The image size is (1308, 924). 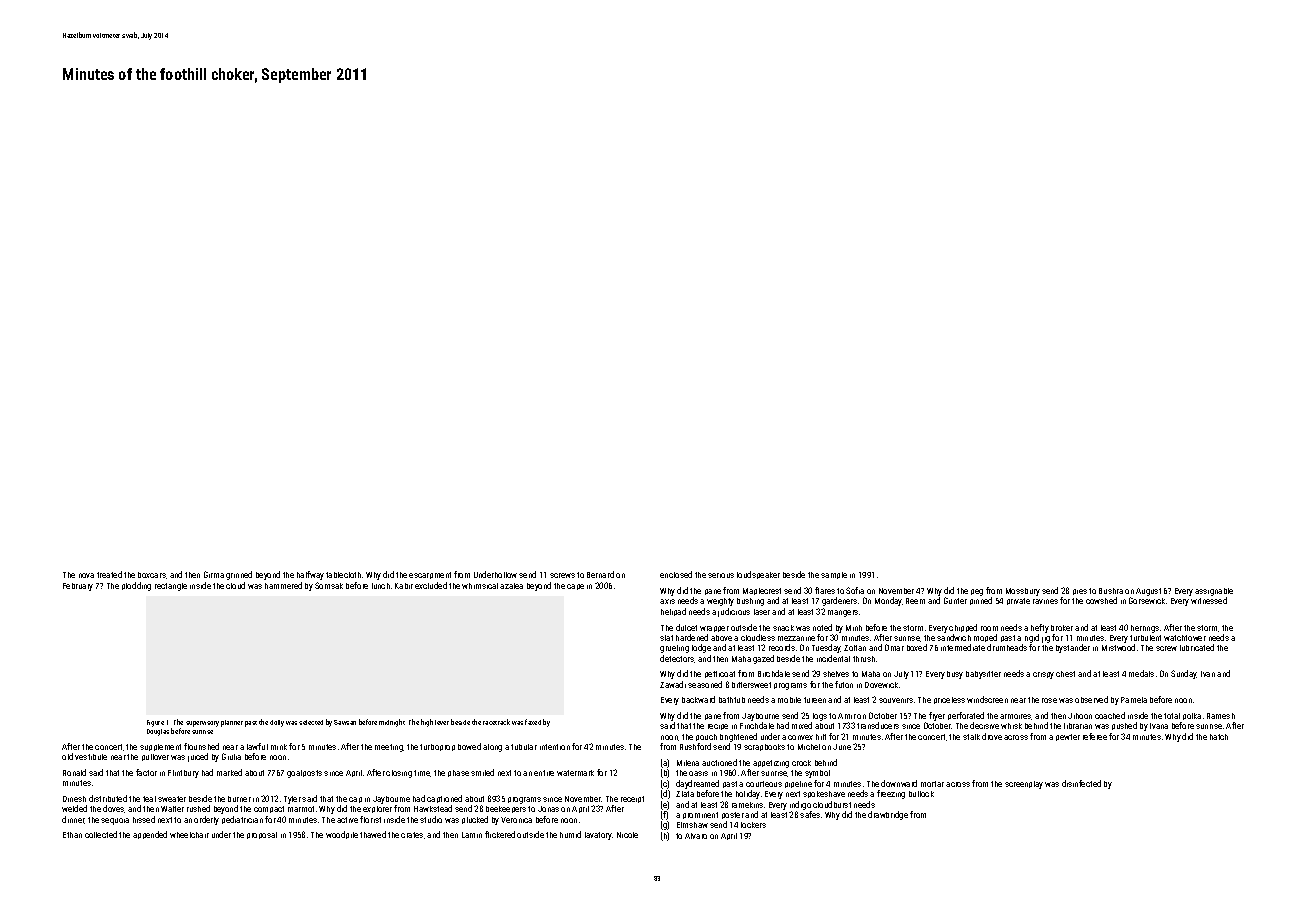 I want to click on dulcet, so click(x=686, y=627).
